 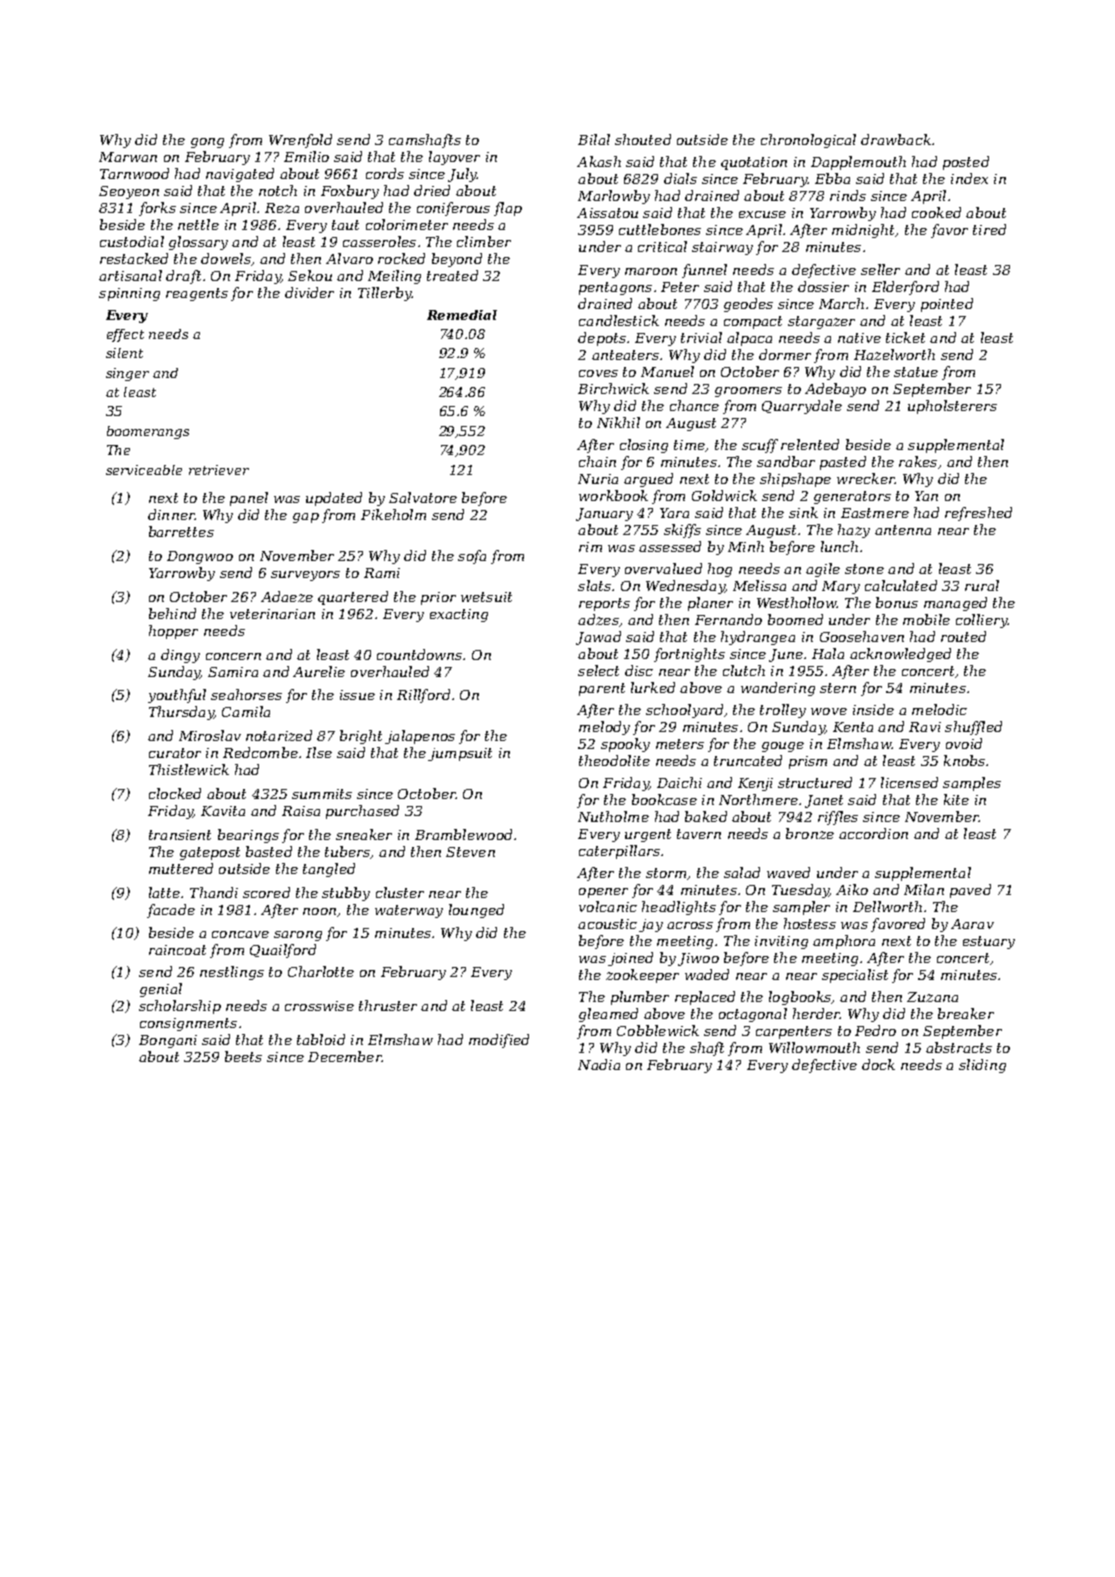 What do you see at coordinates (823, 286) in the screenshot?
I see `dossier` at bounding box center [823, 286].
